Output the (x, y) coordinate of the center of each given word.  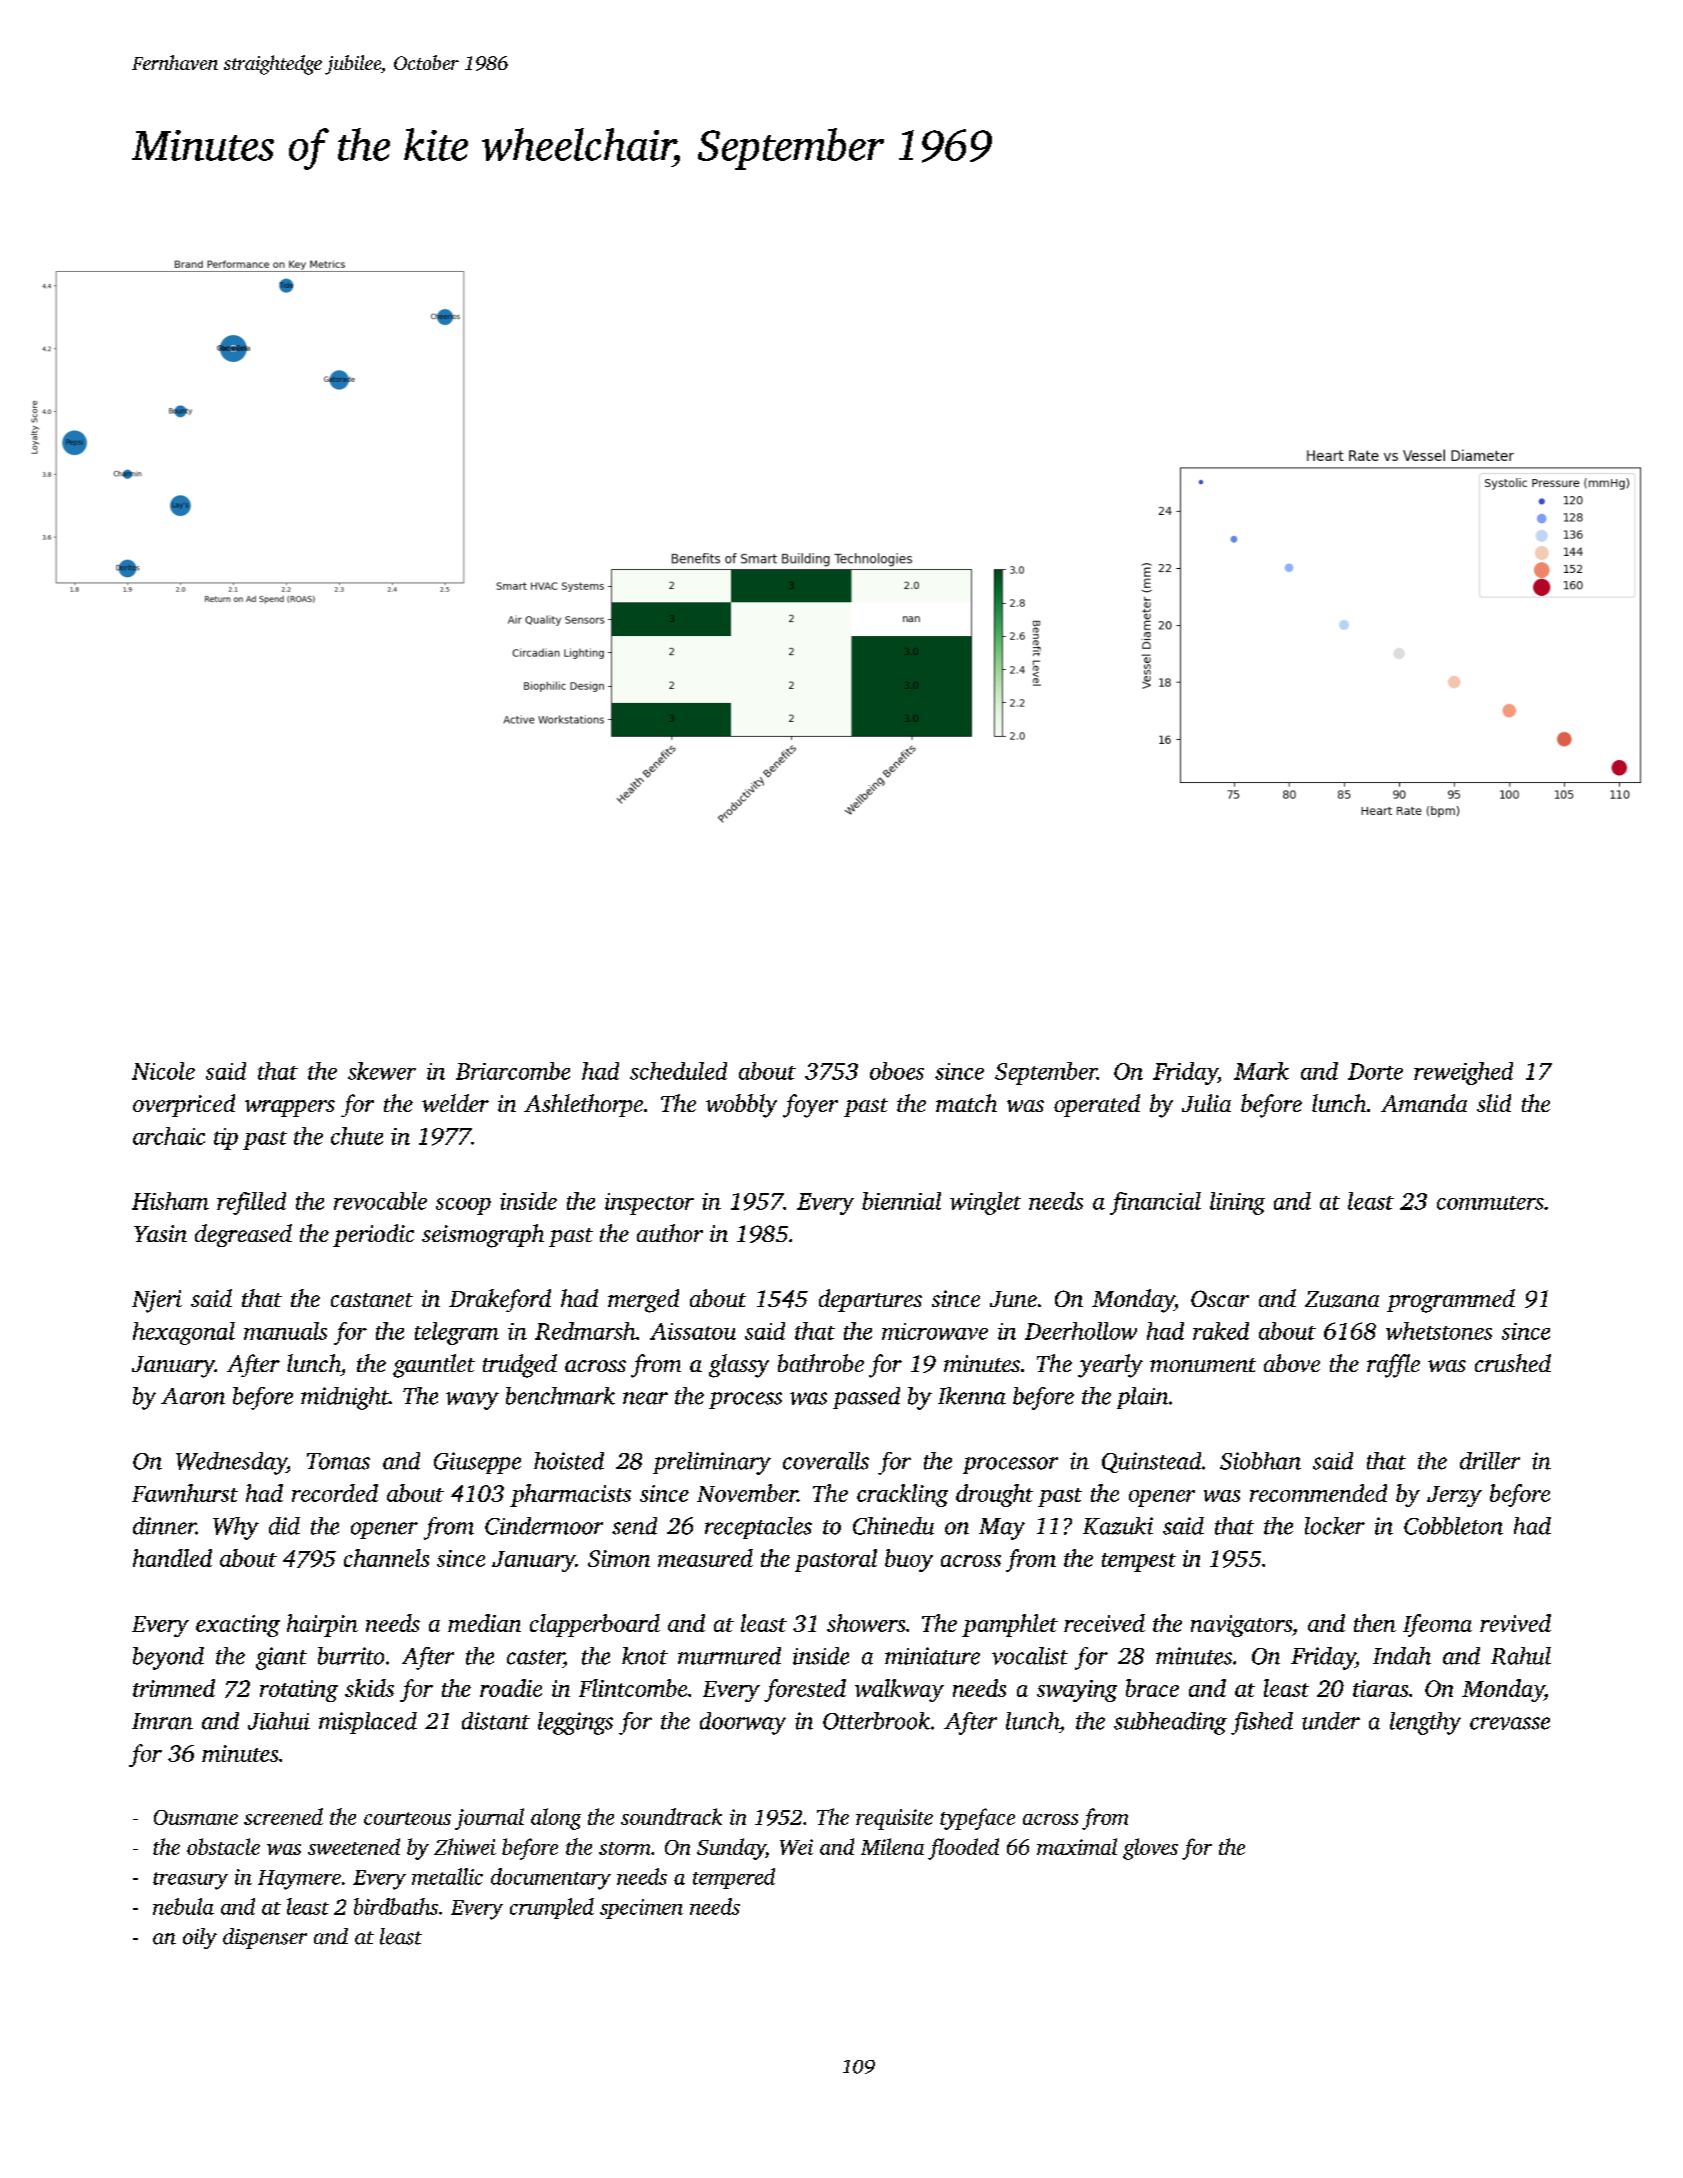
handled (172, 1558)
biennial (901, 1201)
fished (1262, 1723)
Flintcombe (633, 1688)
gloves (1150, 1849)
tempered (734, 1878)
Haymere (299, 1880)
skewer (382, 1071)
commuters (1490, 1203)
